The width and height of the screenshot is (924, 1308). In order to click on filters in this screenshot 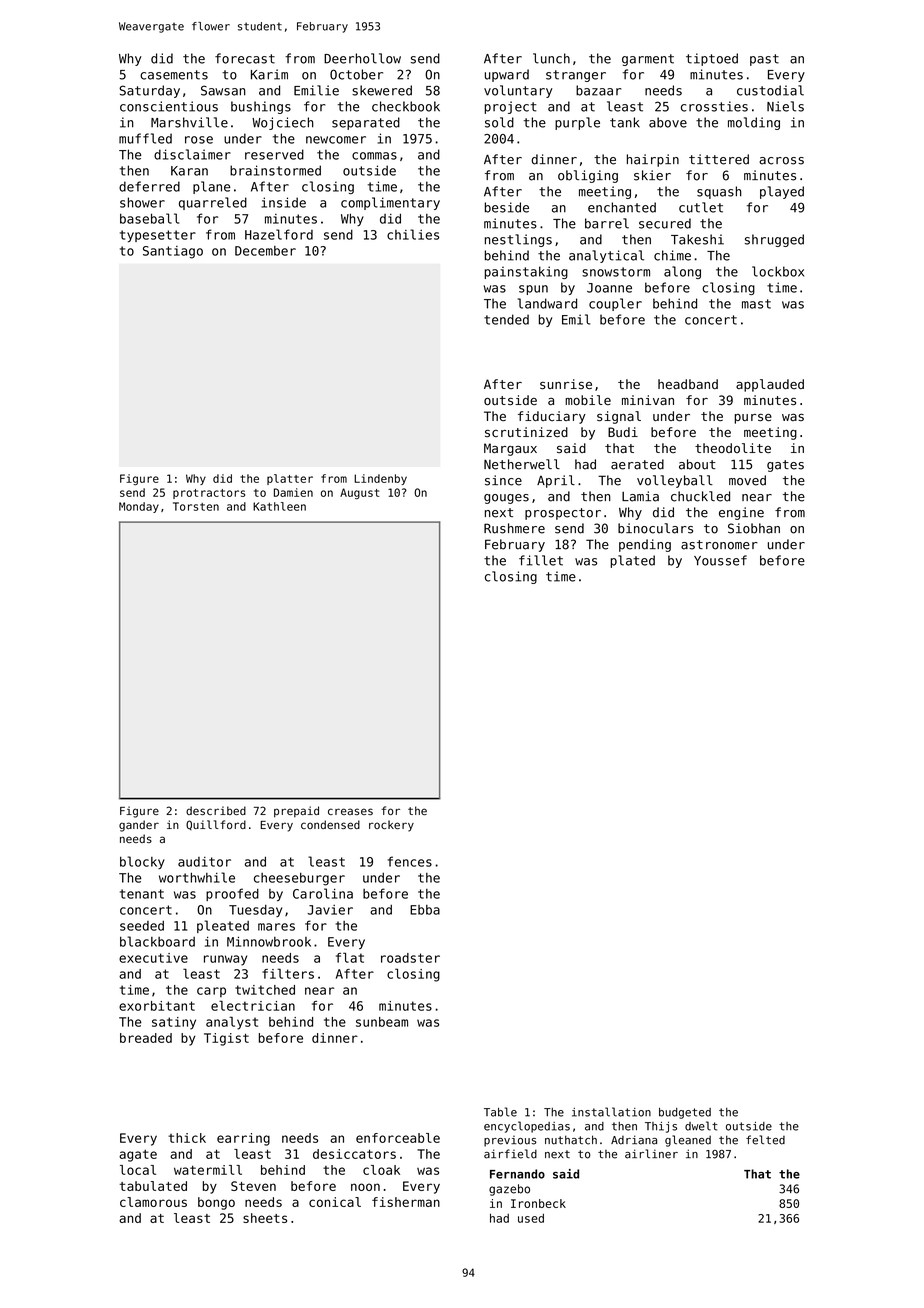, I will do `click(288, 973)`.
